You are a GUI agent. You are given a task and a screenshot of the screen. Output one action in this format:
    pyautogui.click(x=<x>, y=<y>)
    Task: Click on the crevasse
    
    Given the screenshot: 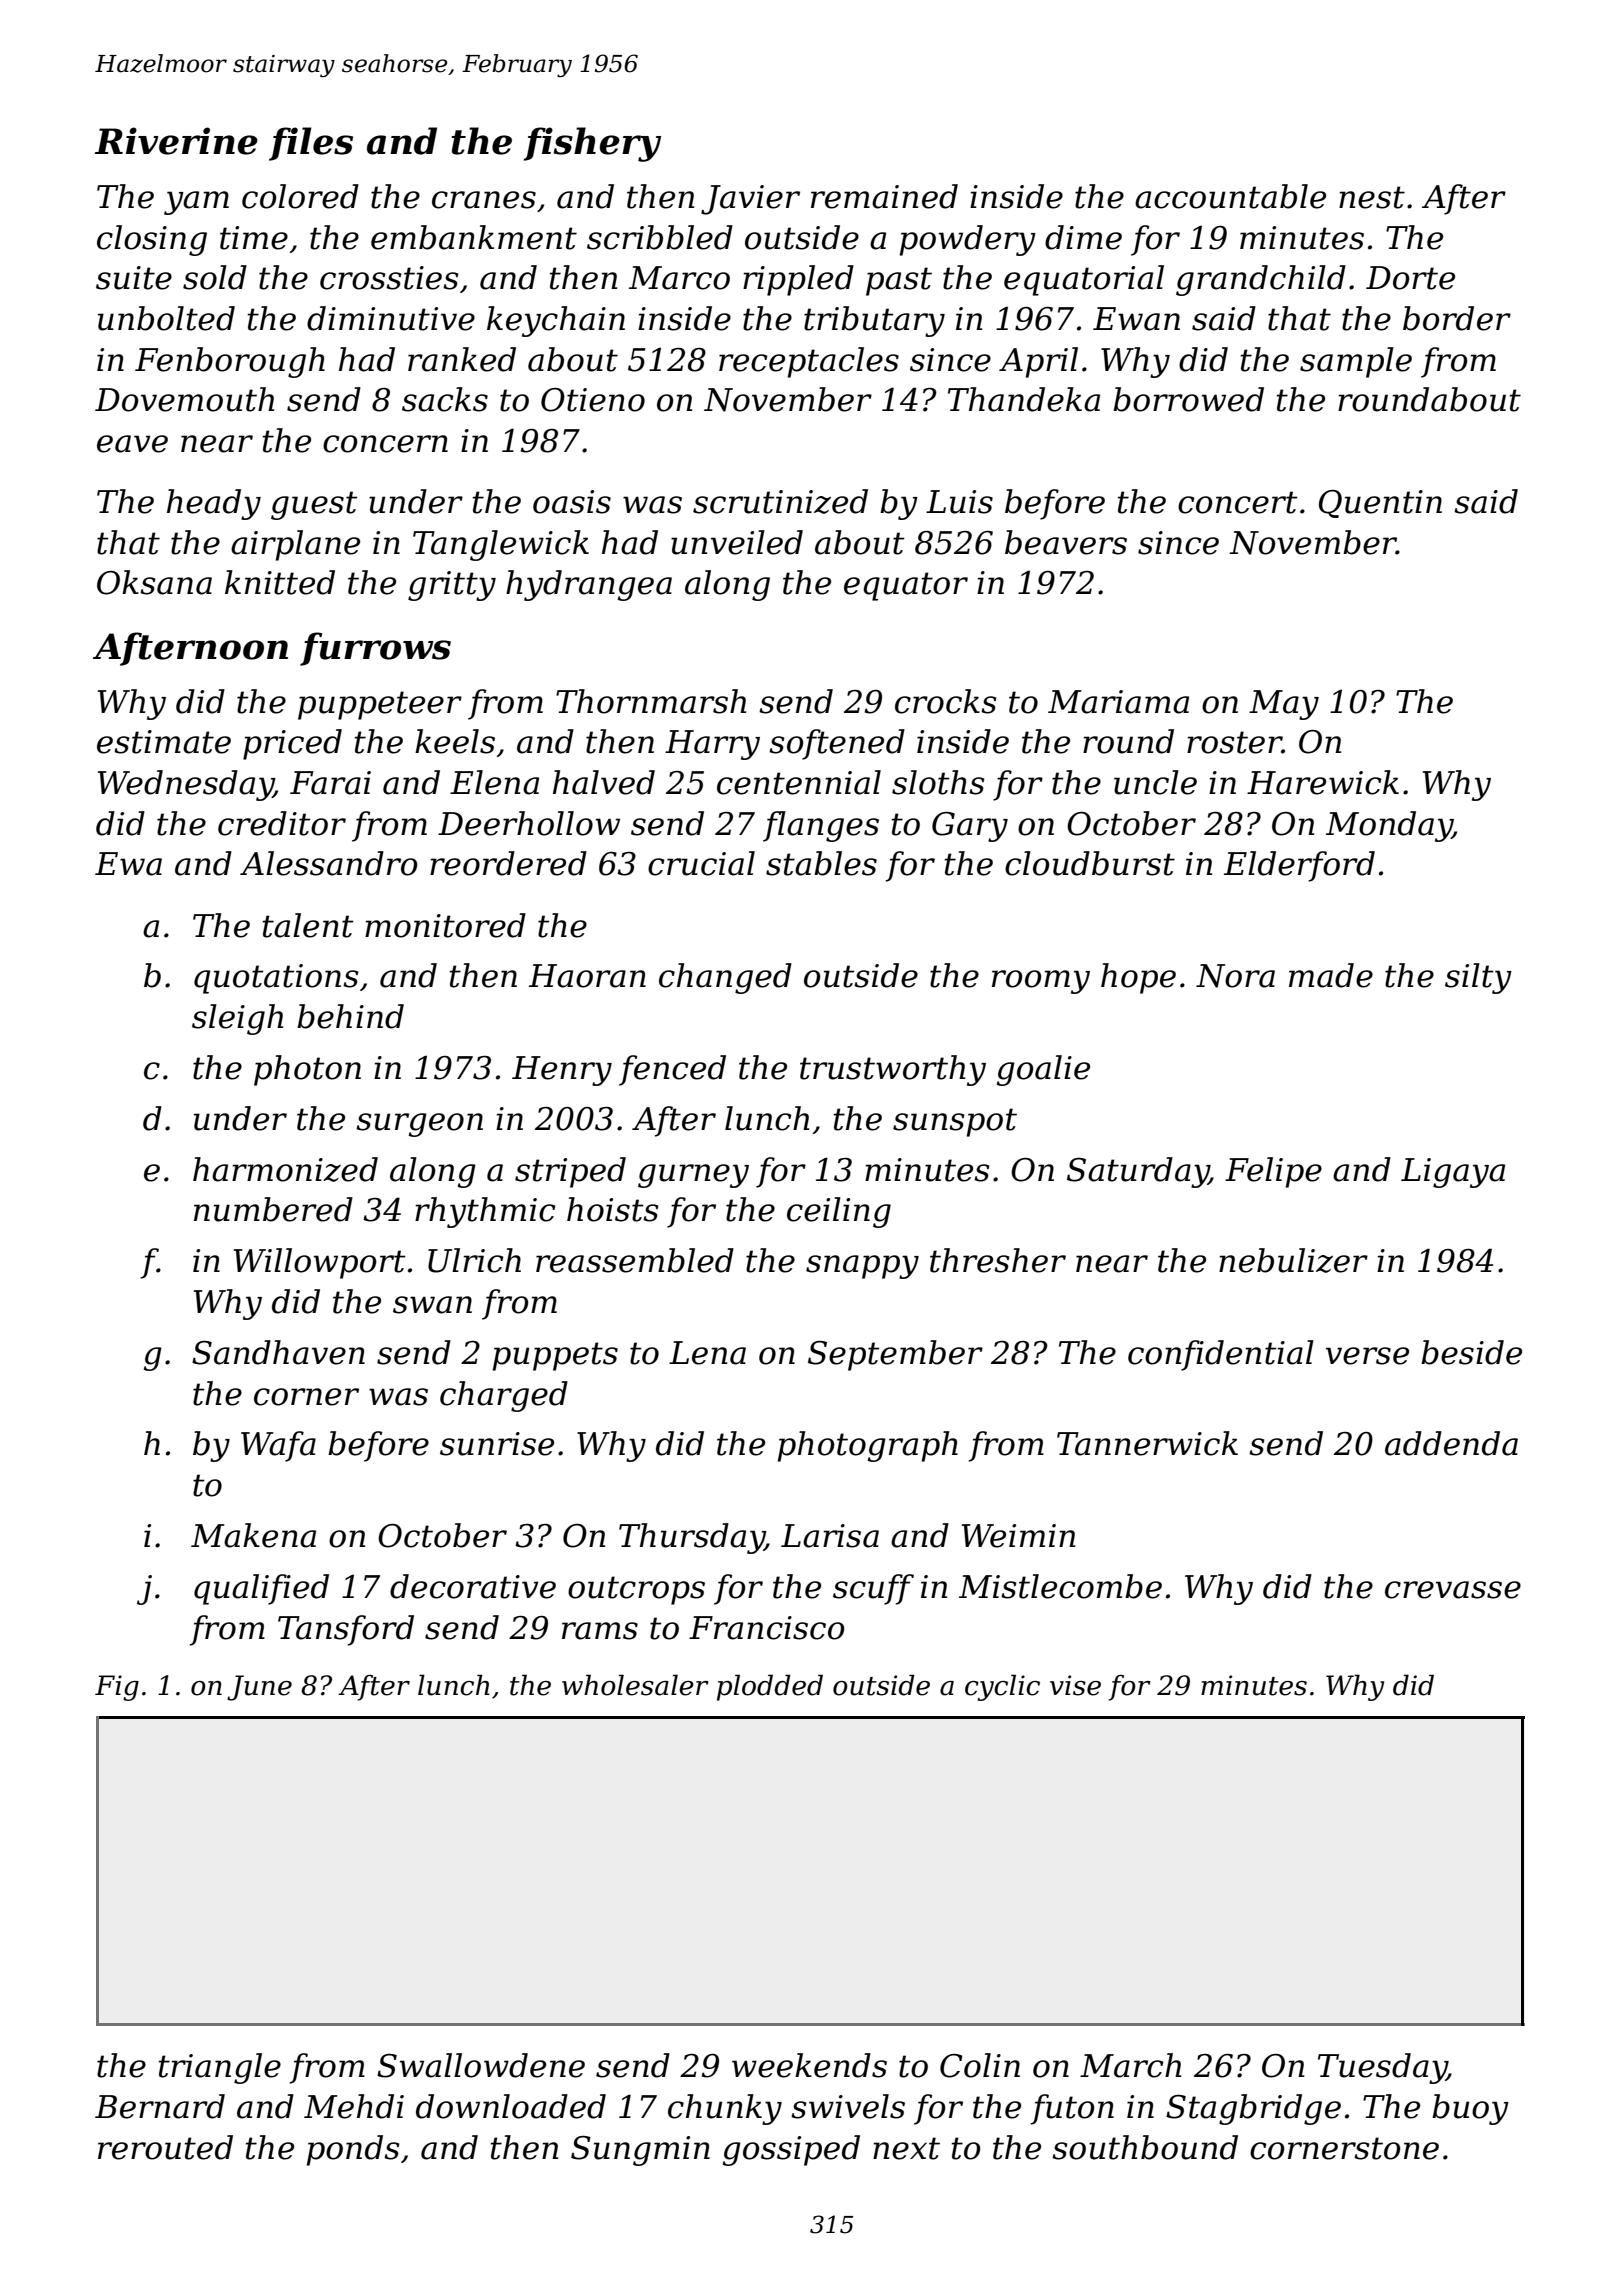 What is the action you would take?
    pyautogui.click(x=1453, y=1590)
